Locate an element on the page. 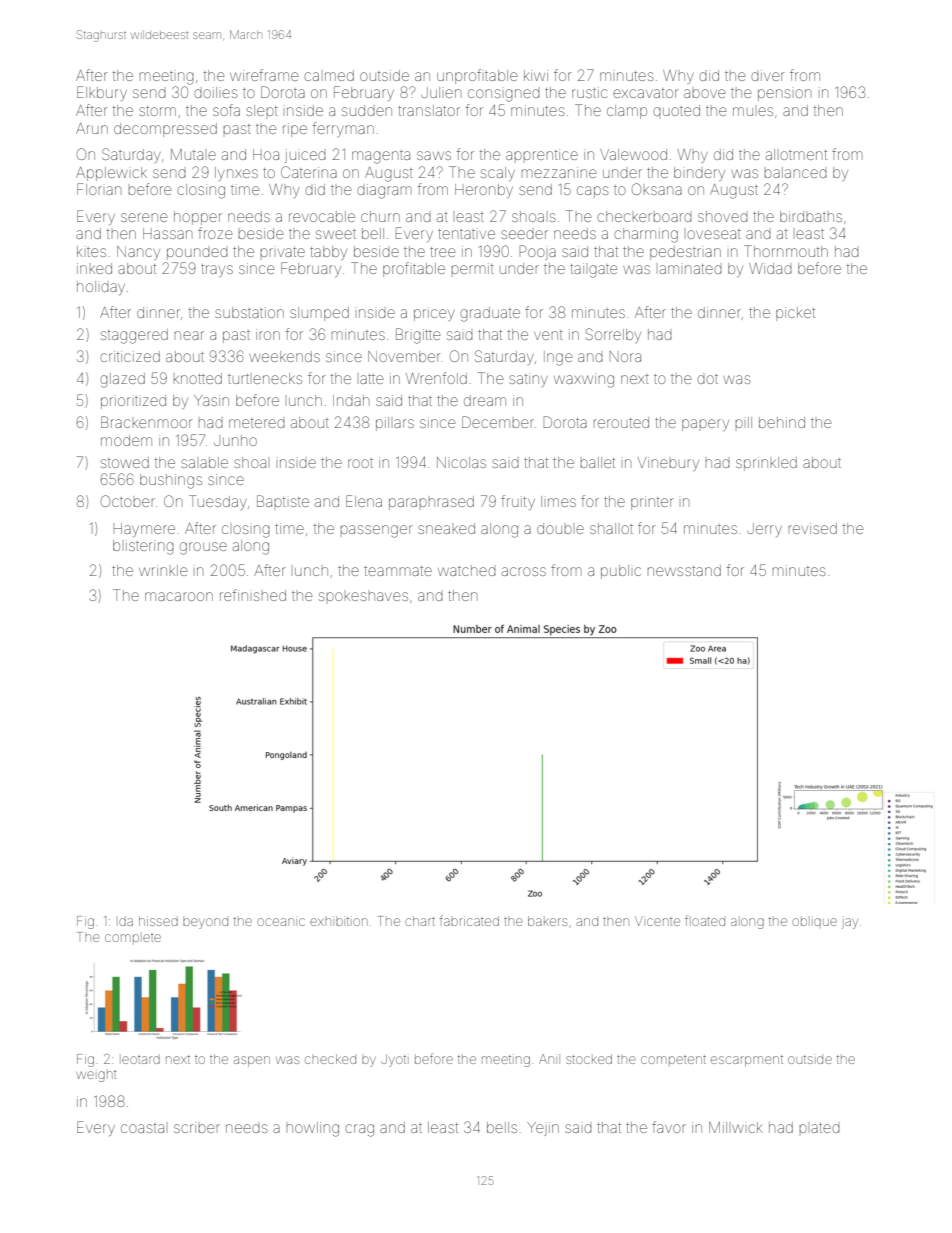 The height and width of the document is (1233, 952). Sorrelby is located at coordinates (613, 335).
